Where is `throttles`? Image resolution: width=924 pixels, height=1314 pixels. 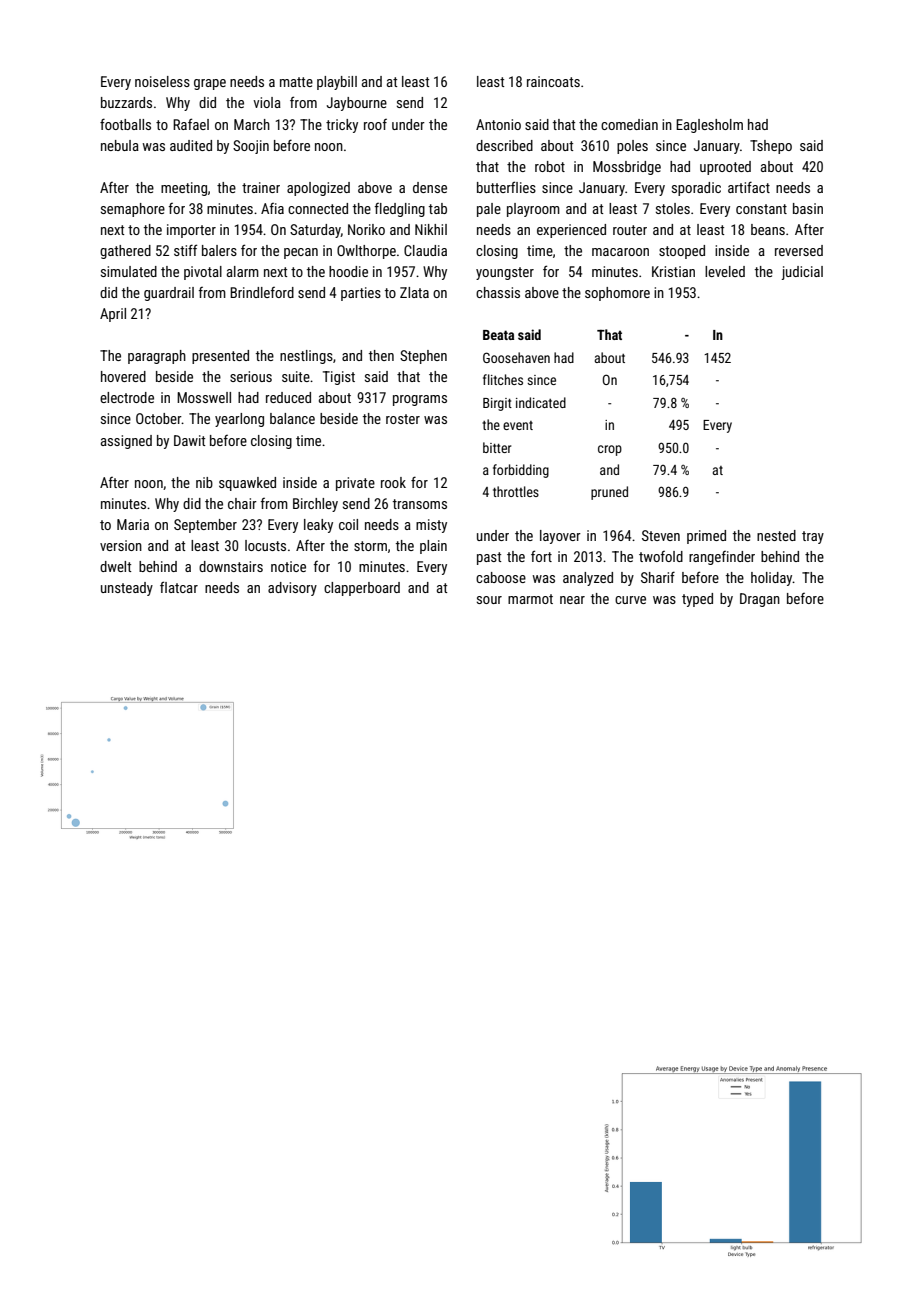
throttles is located at coordinates (516, 491).
